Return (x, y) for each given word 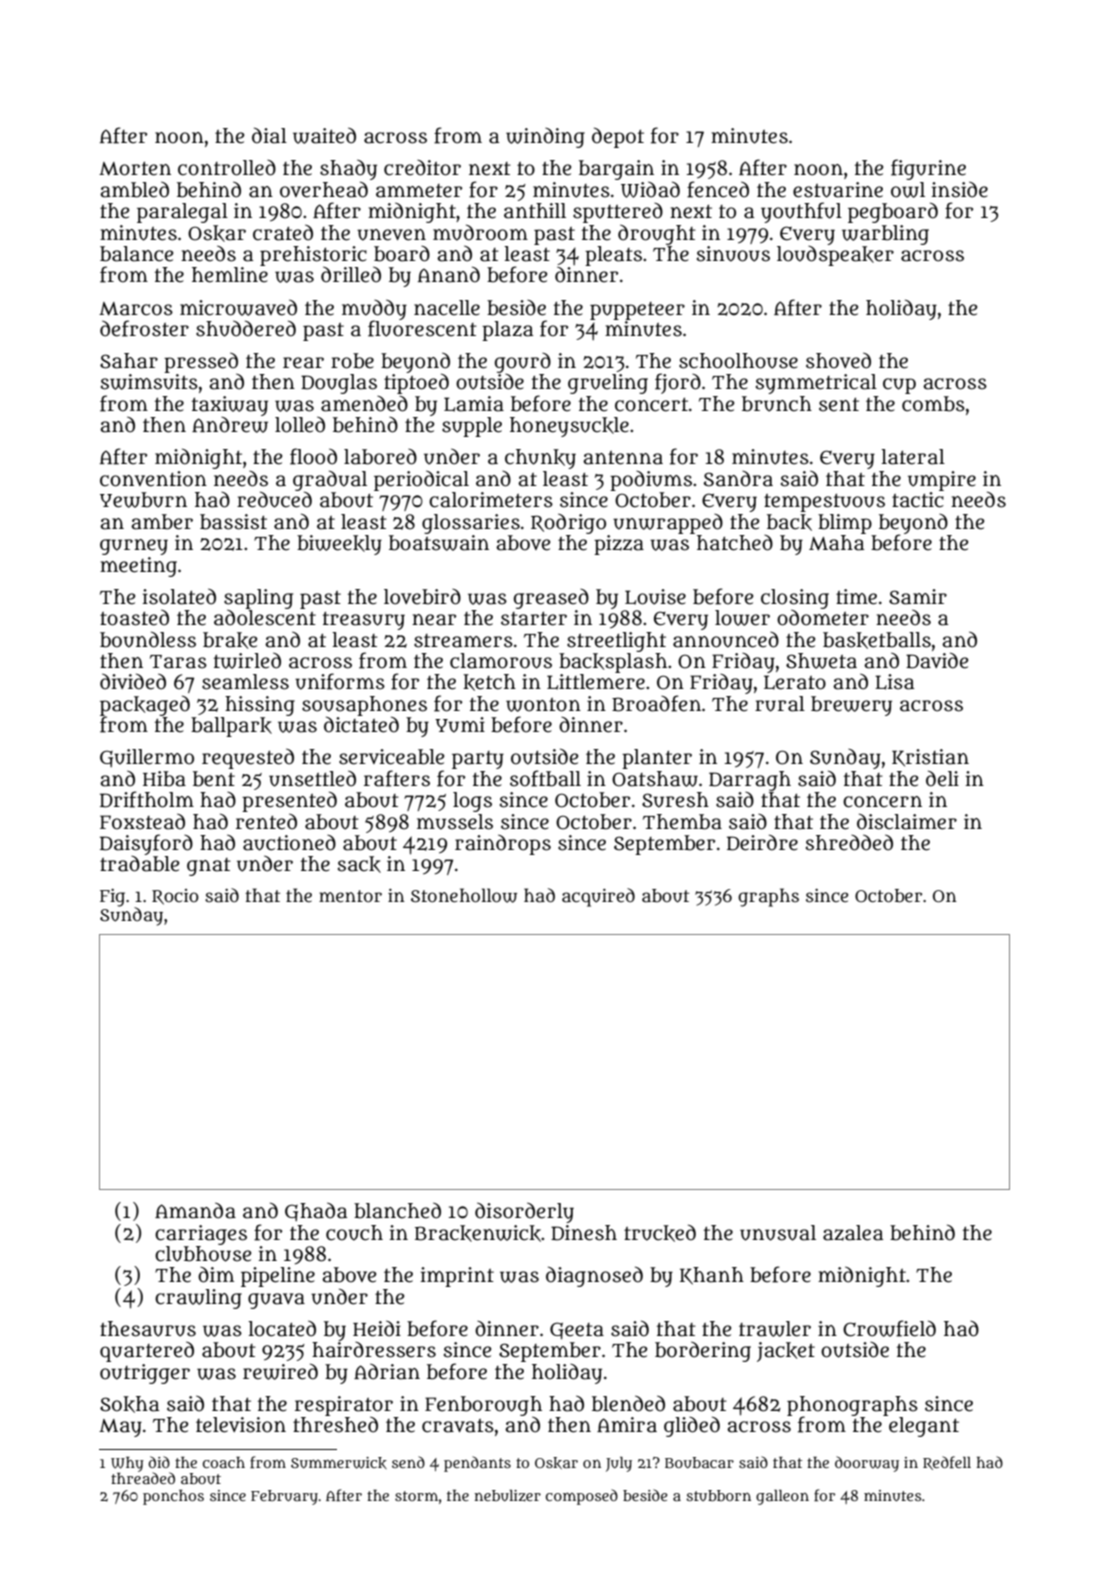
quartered (147, 1351)
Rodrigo (568, 523)
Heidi (377, 1328)
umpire (942, 481)
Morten (135, 169)
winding (545, 138)
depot (618, 137)
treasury (364, 621)
